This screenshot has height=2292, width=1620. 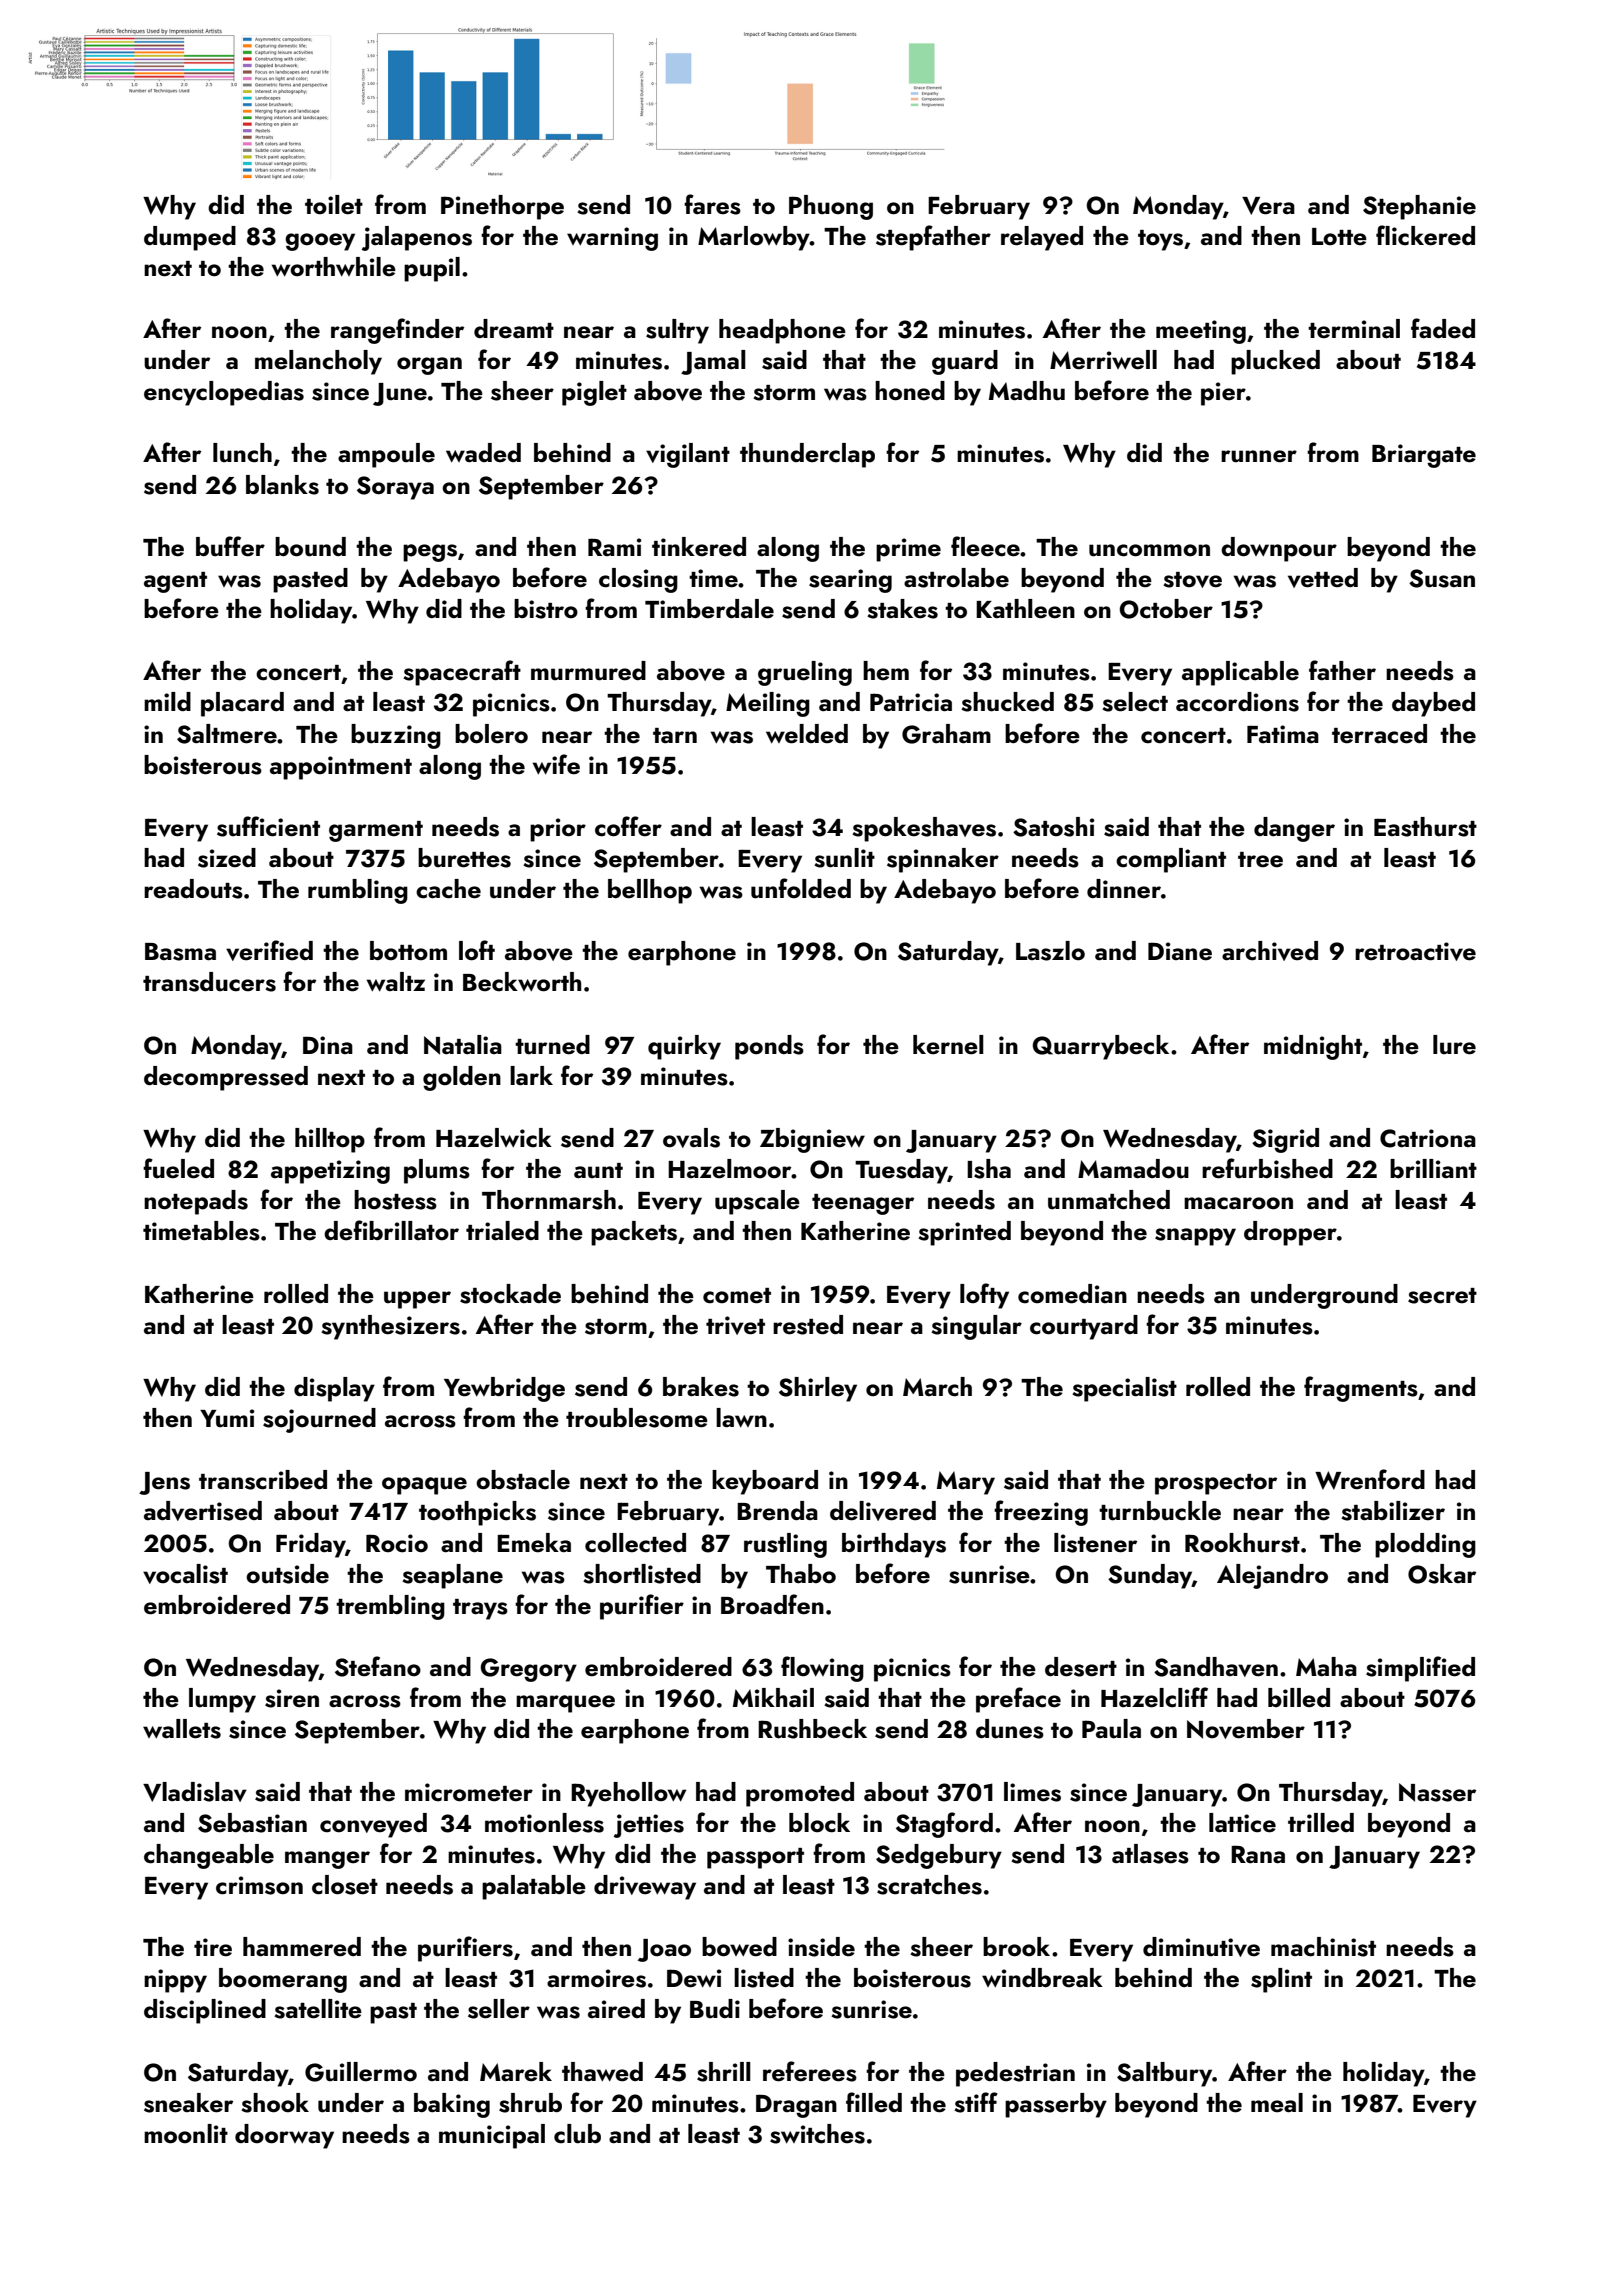 What do you see at coordinates (637, 1418) in the screenshot?
I see `troublesome` at bounding box center [637, 1418].
